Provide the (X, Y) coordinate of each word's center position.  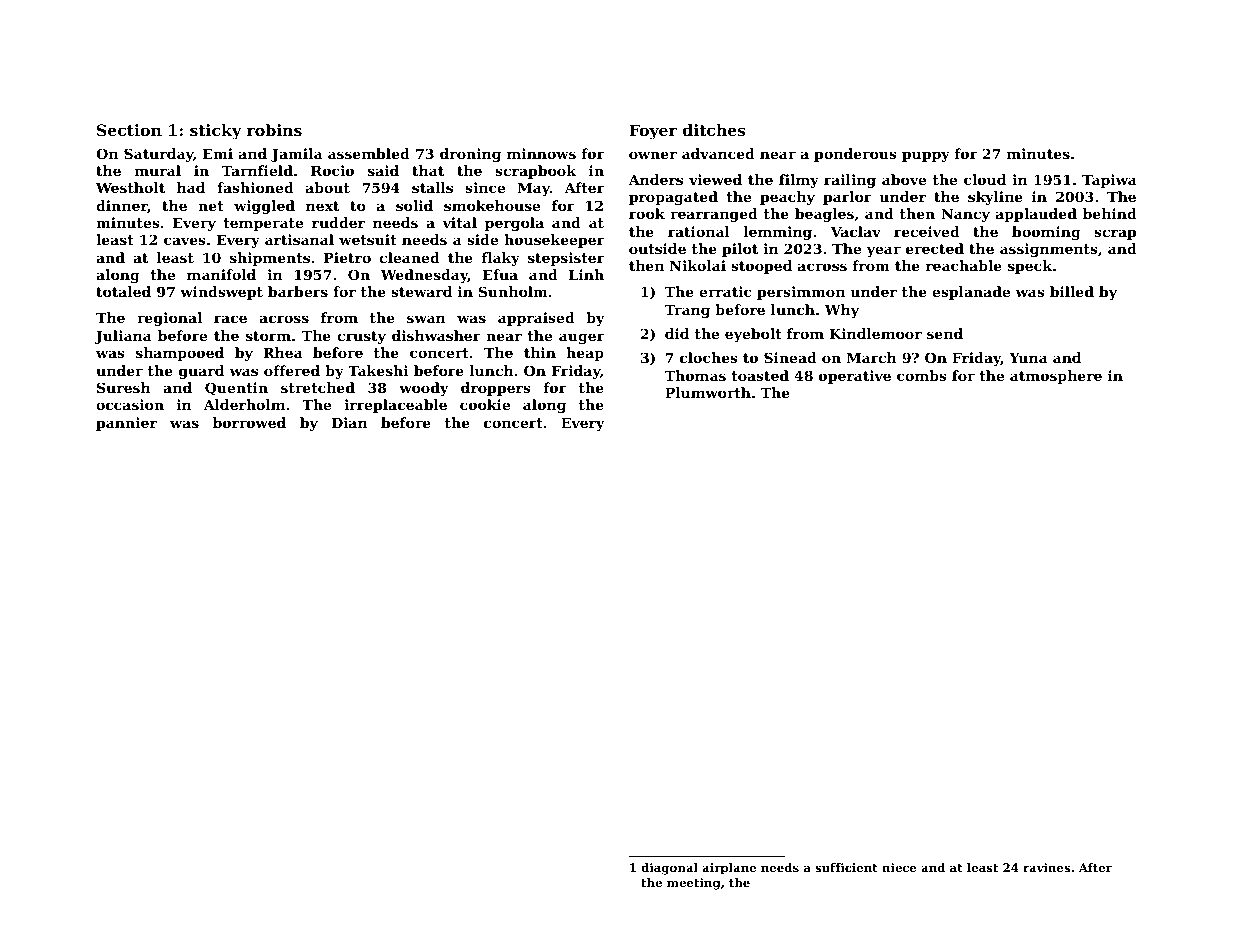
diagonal (669, 869)
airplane (729, 869)
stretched (318, 387)
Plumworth (708, 392)
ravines (1046, 867)
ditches (714, 130)
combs (922, 375)
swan (426, 319)
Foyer (653, 132)
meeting (694, 884)
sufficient (846, 867)
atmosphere (1056, 377)
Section (129, 130)
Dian (349, 422)
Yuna (1028, 358)
